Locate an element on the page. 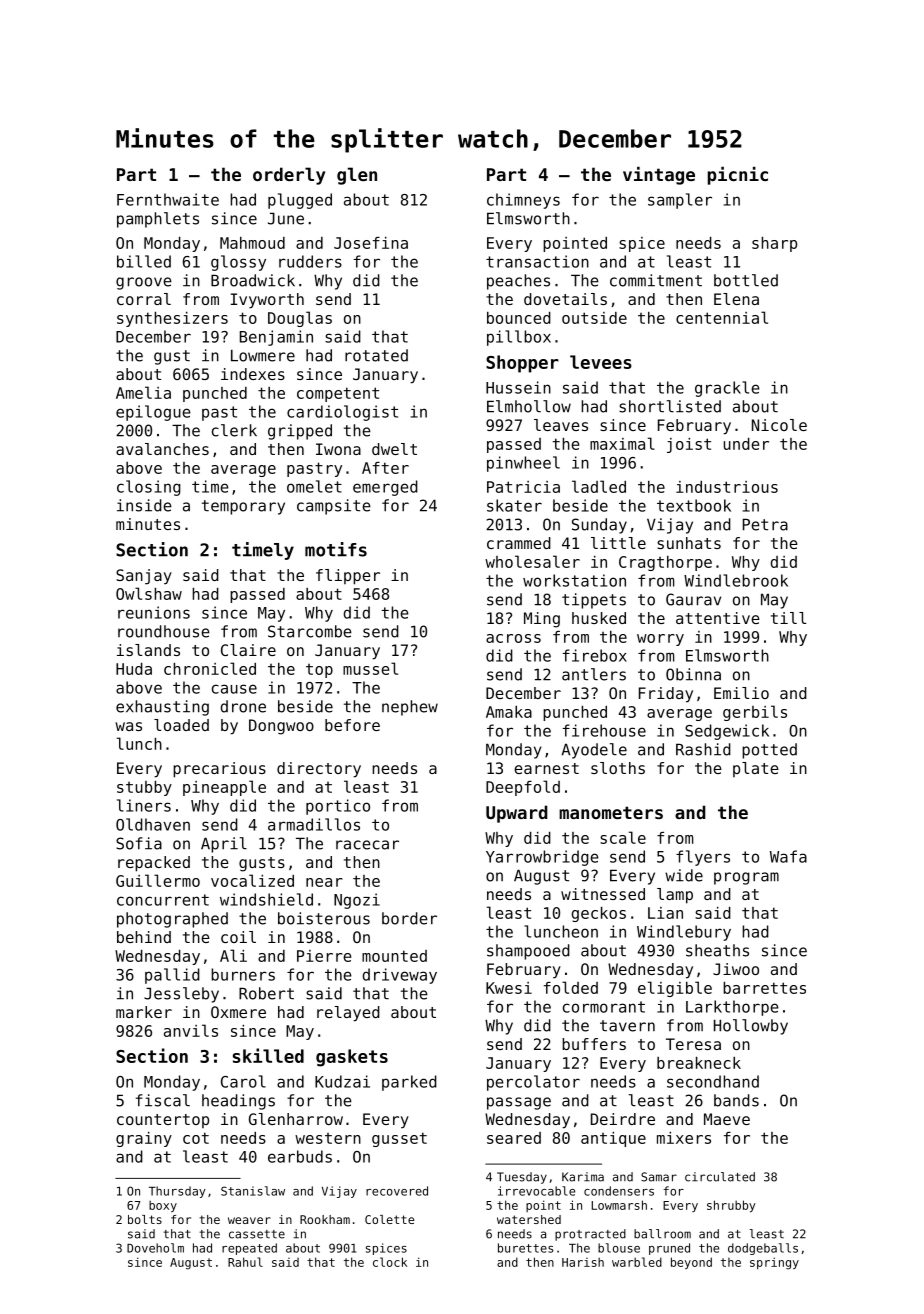 The height and width of the image is (1314, 924). till is located at coordinates (788, 618).
